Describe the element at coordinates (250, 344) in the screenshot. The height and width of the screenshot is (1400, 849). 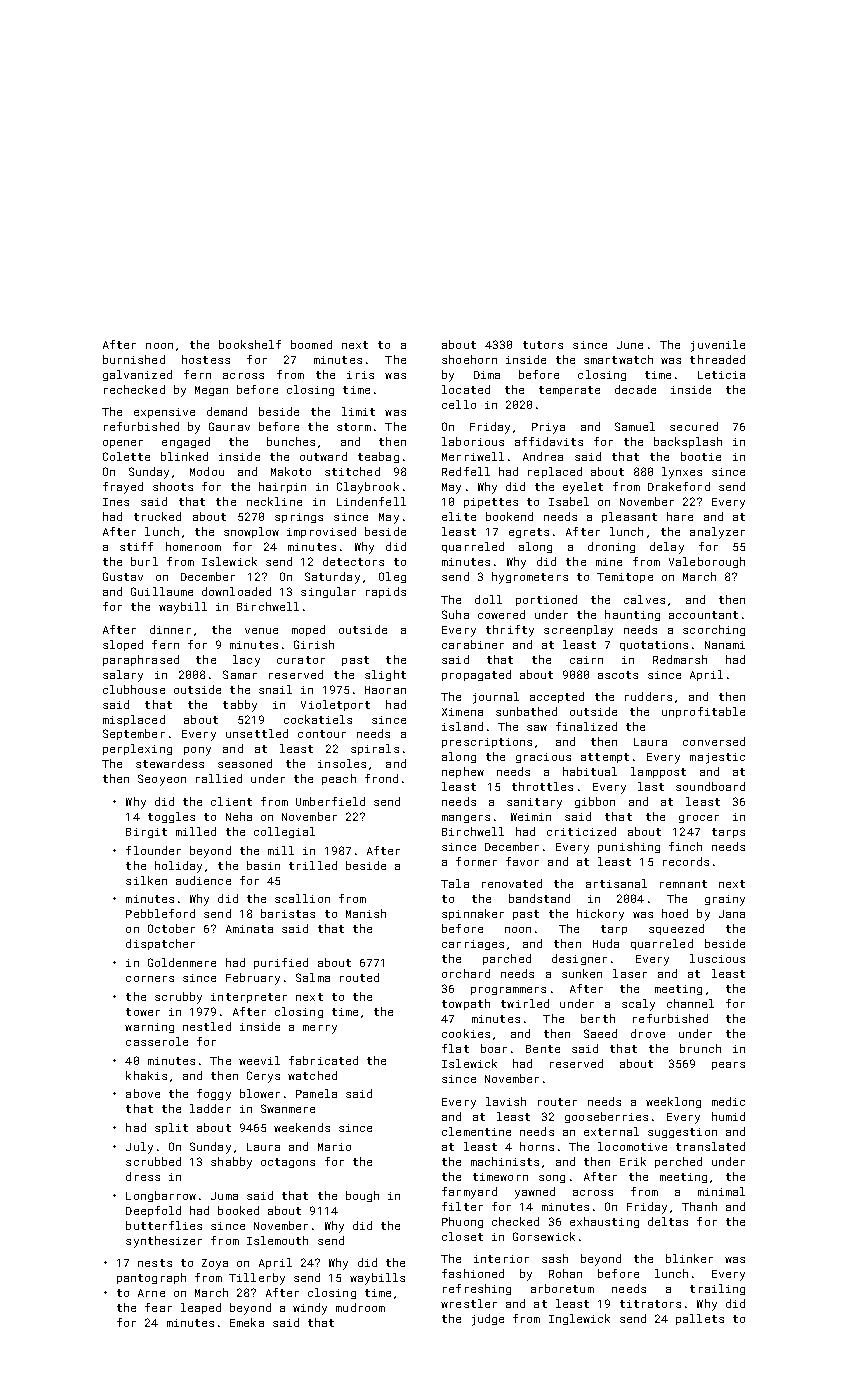
I see `bookshelf` at that location.
